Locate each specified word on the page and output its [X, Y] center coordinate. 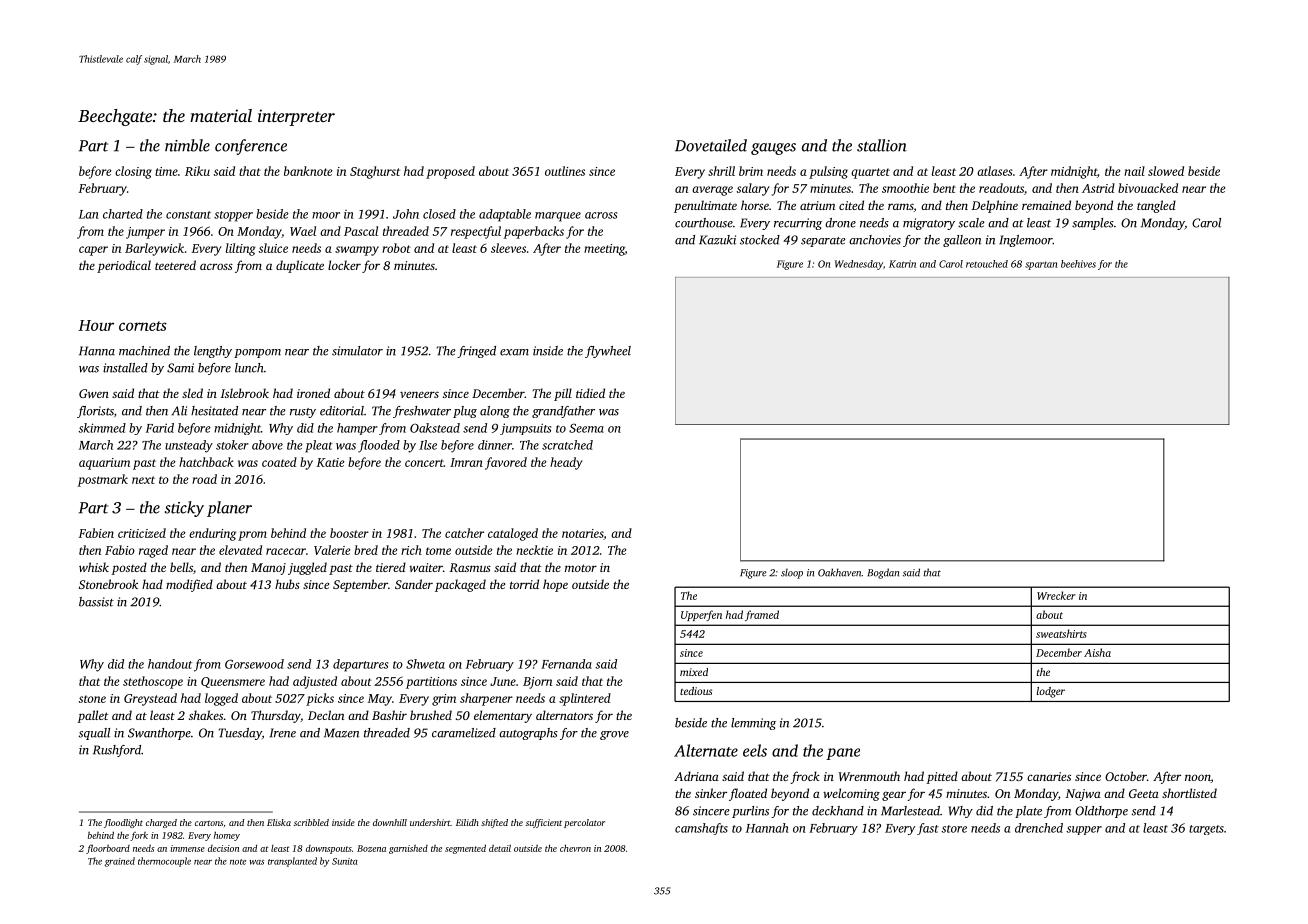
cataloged [513, 534]
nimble [187, 145]
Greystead [150, 699]
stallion [882, 145]
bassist [96, 602]
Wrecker [1056, 595]
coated [279, 462]
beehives [1078, 264]
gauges [773, 149]
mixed [694, 672]
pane [843, 754]
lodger [1051, 692]
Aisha [1097, 652]
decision [223, 848]
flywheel [608, 352]
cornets [143, 326]
